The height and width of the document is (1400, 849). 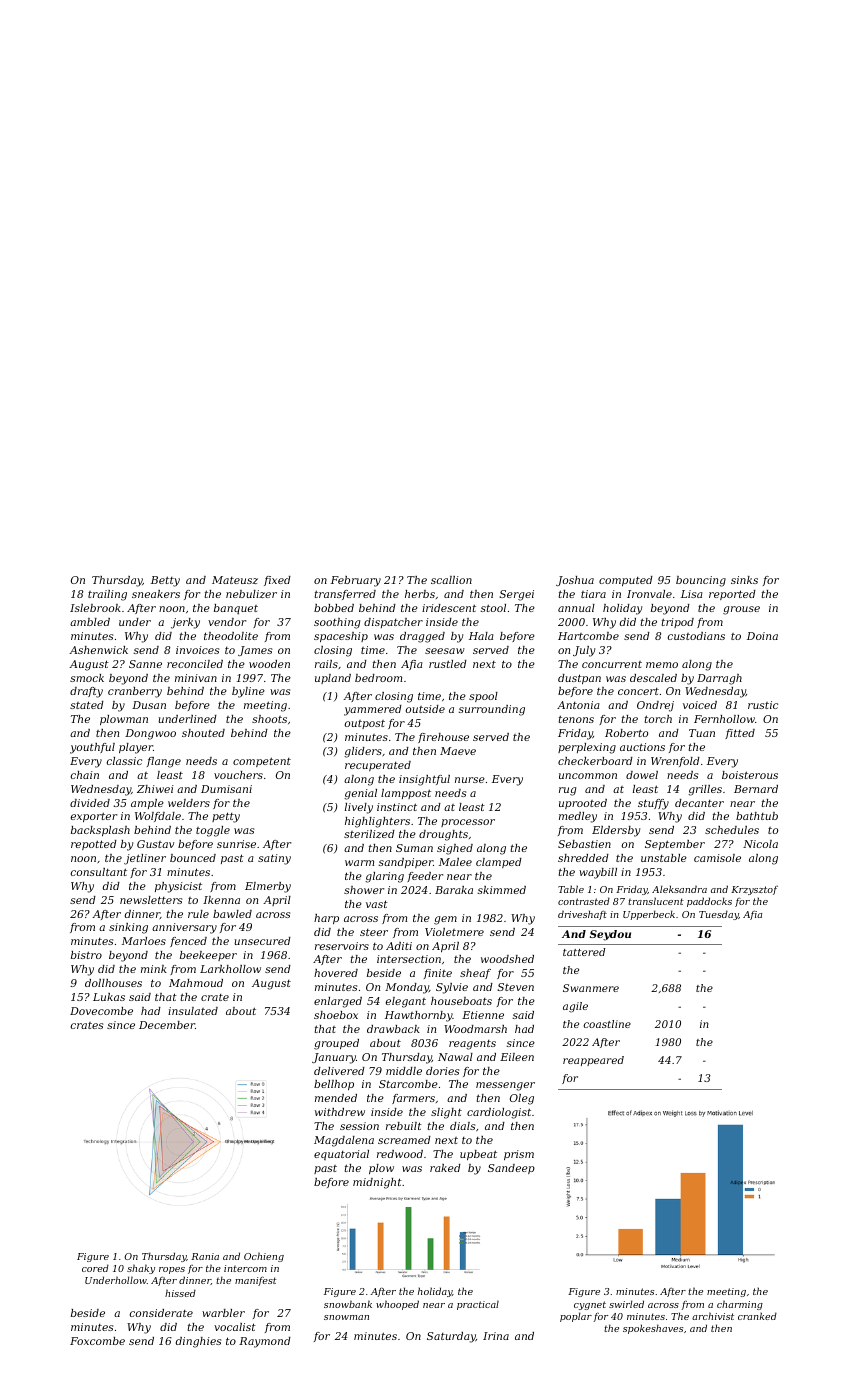 What do you see at coordinates (393, 1029) in the document?
I see `drawback` at bounding box center [393, 1029].
